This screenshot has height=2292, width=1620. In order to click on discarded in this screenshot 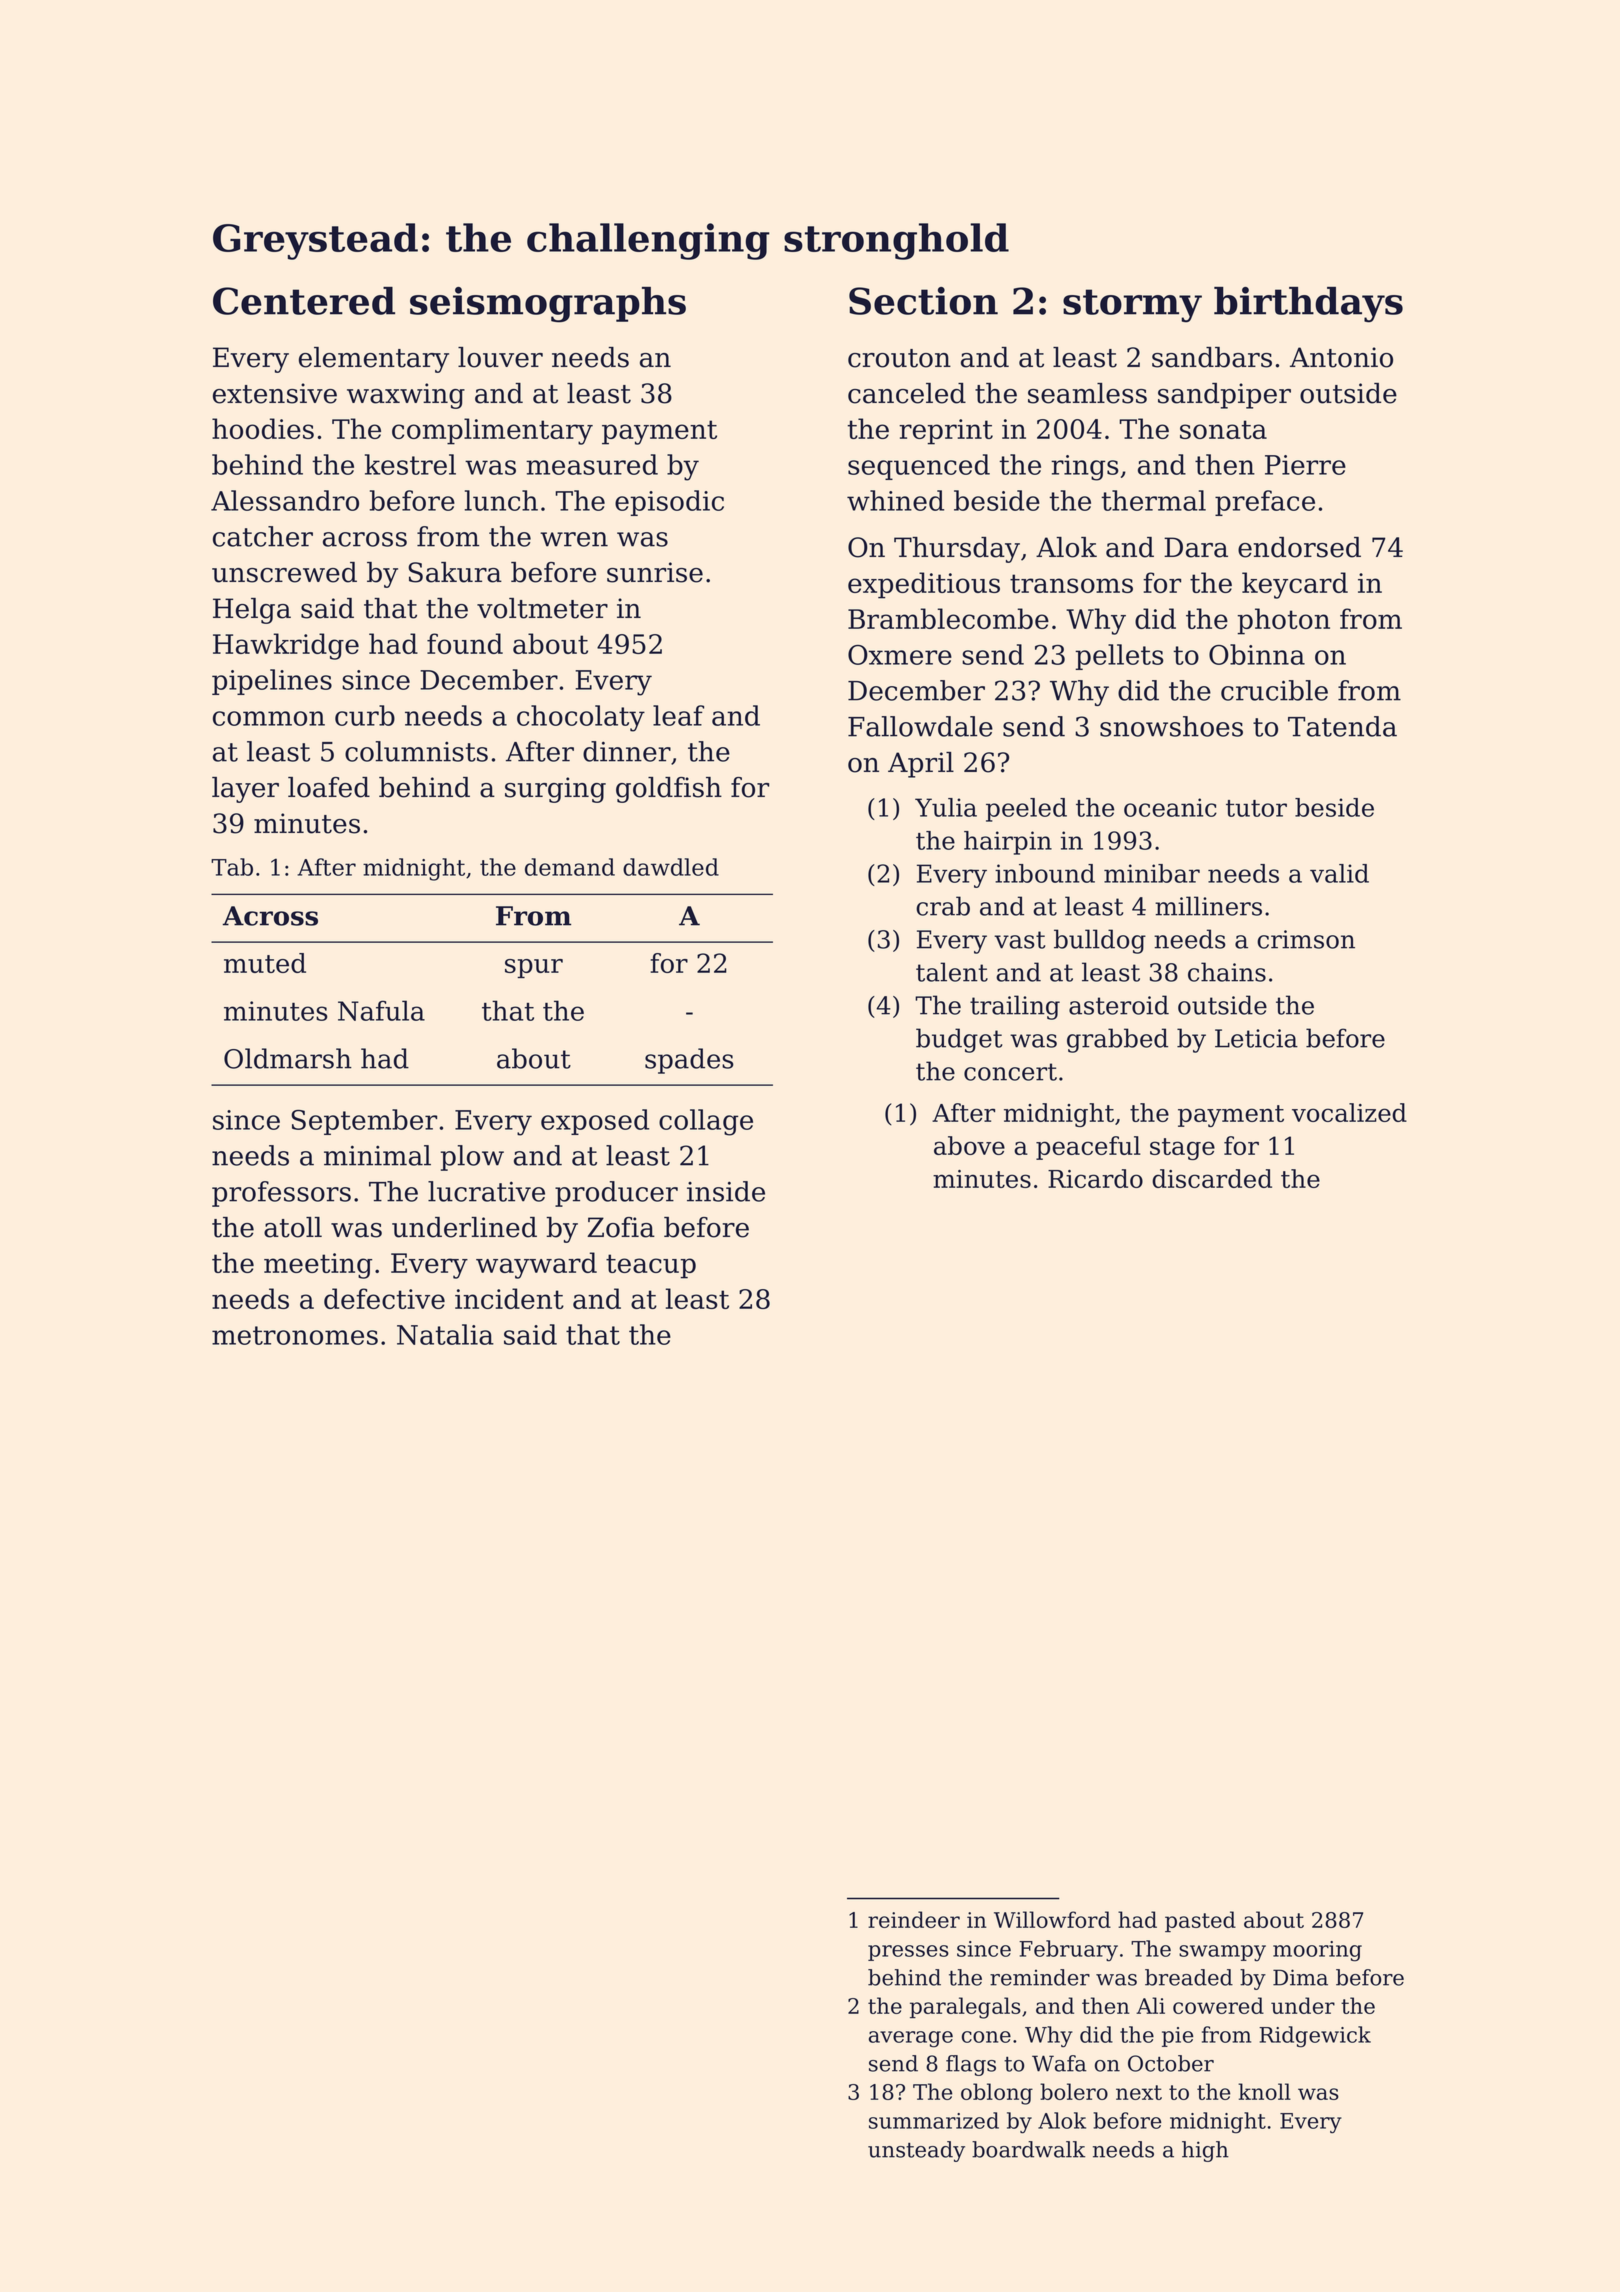, I will do `click(1212, 1178)`.
